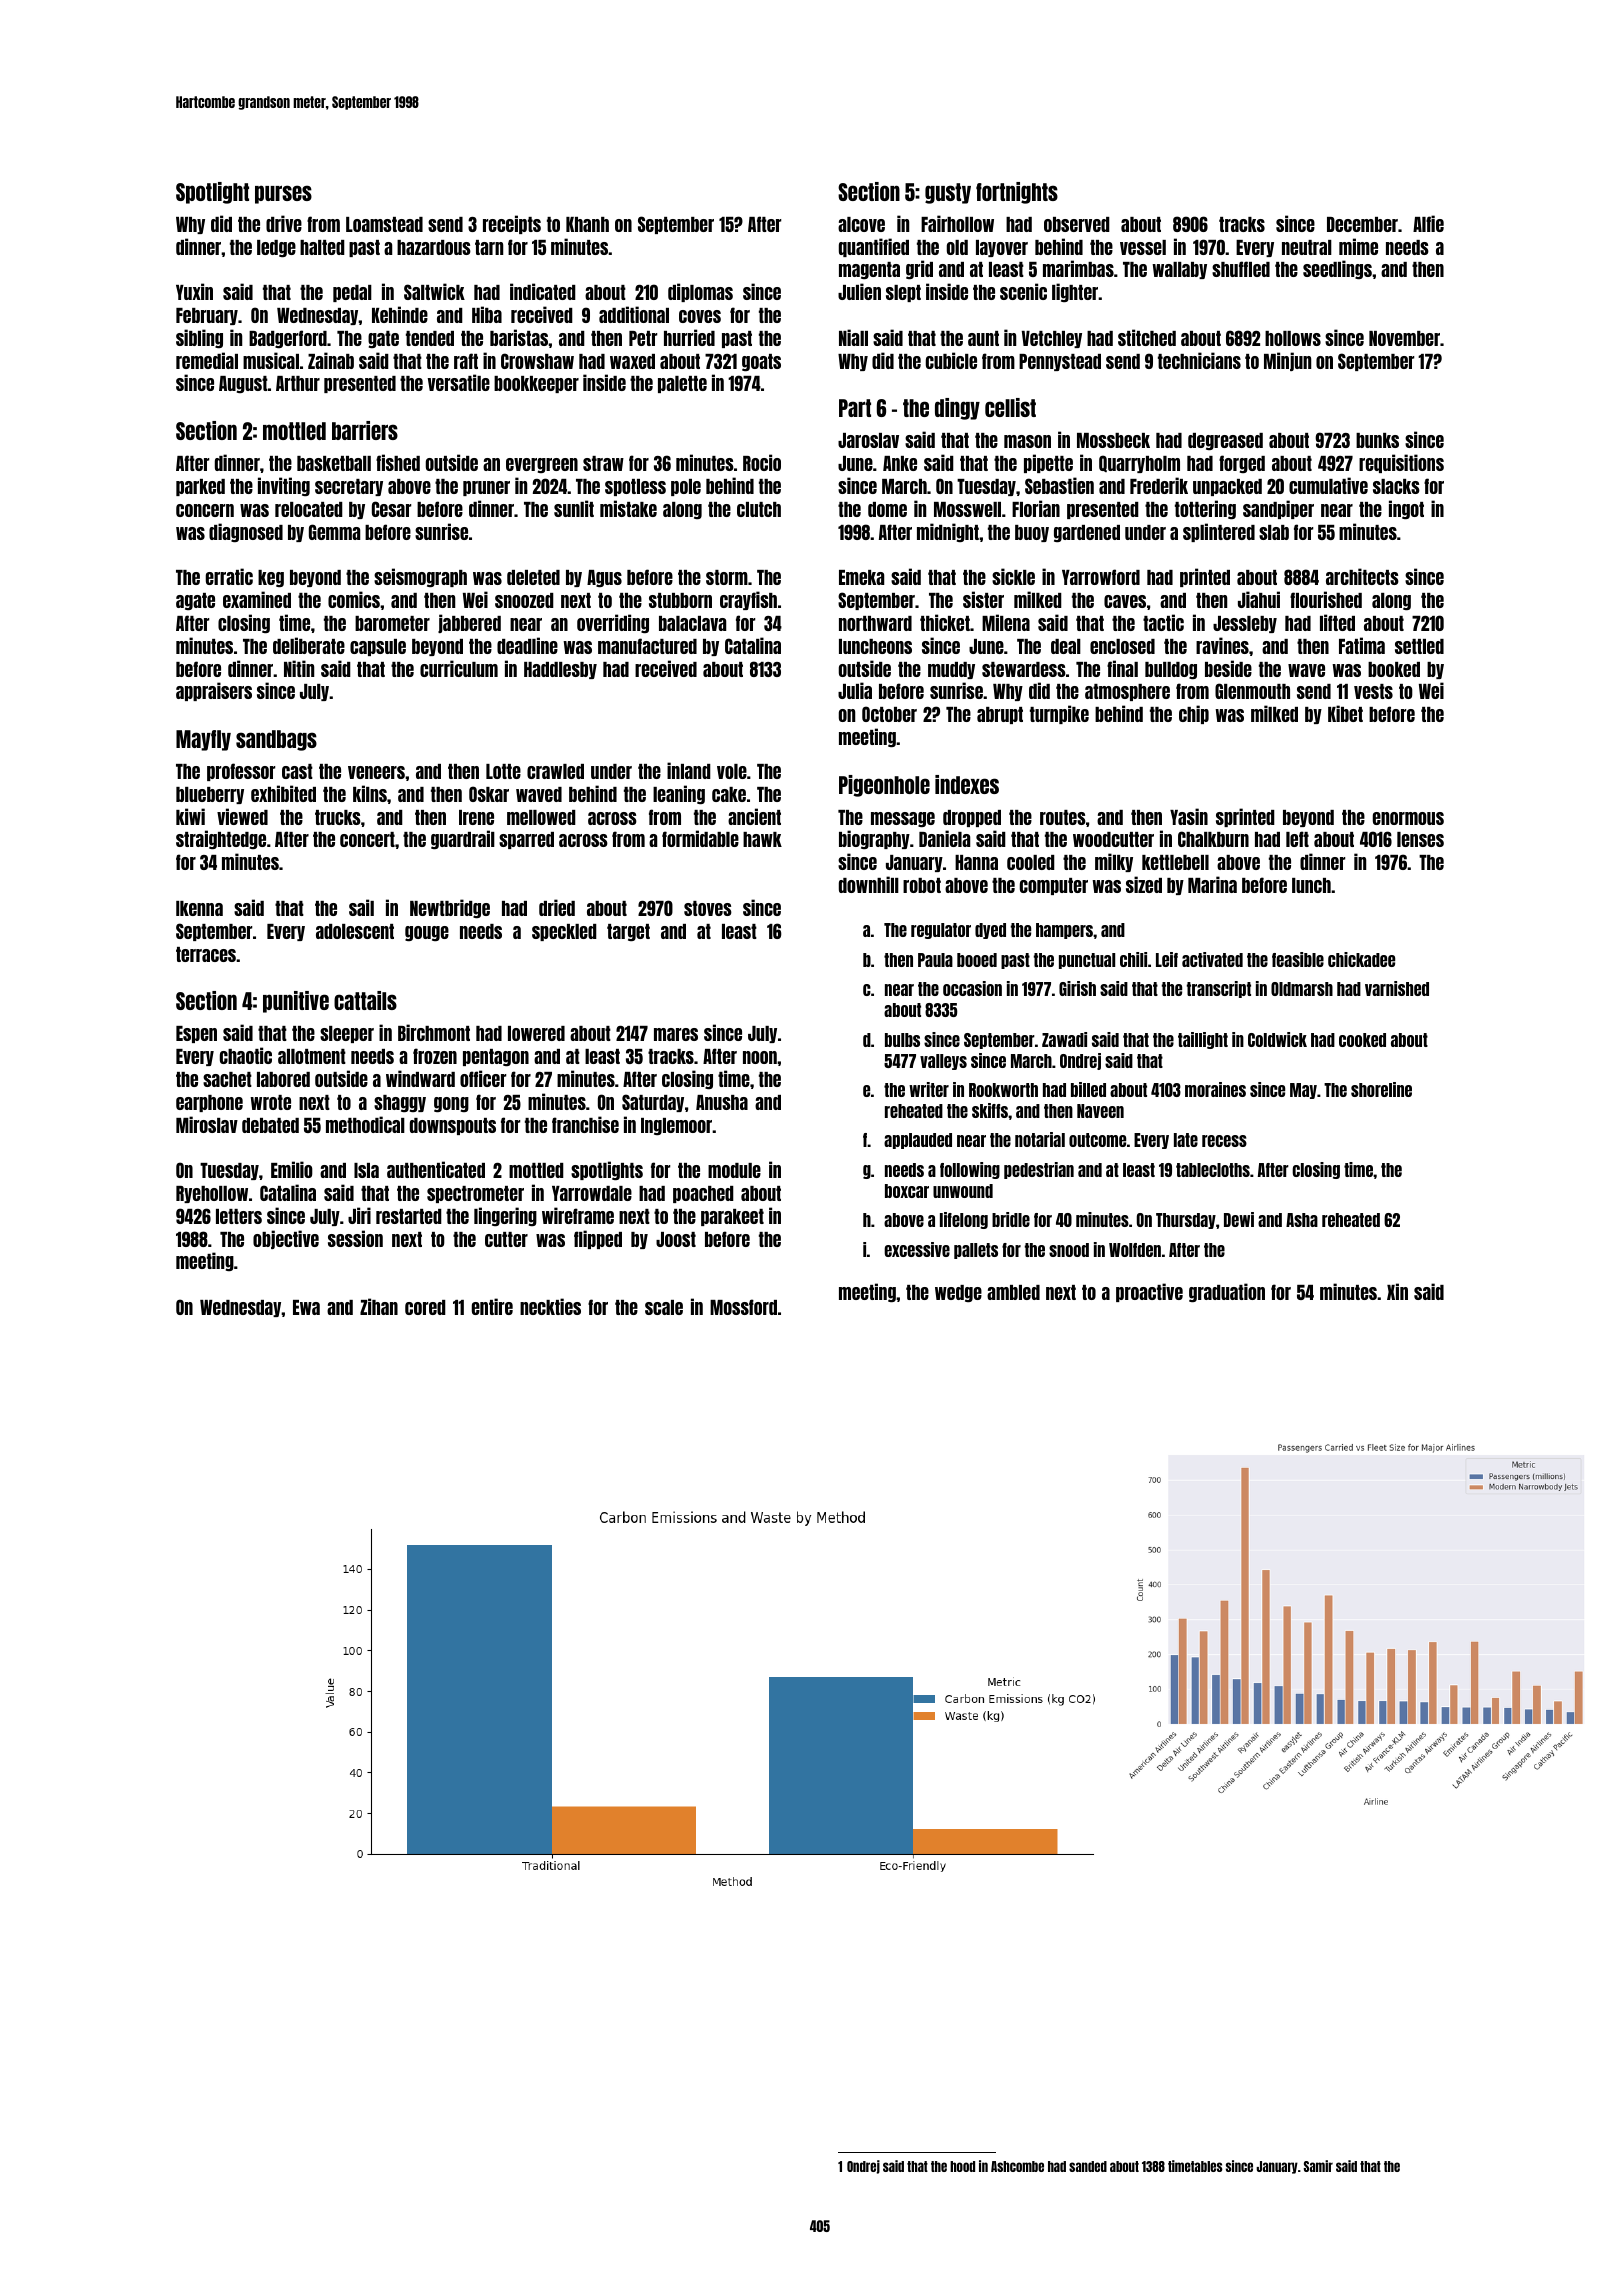 This document has width=1620, height=2292. Describe the element at coordinates (194, 291) in the document. I see `Yuxin` at that location.
